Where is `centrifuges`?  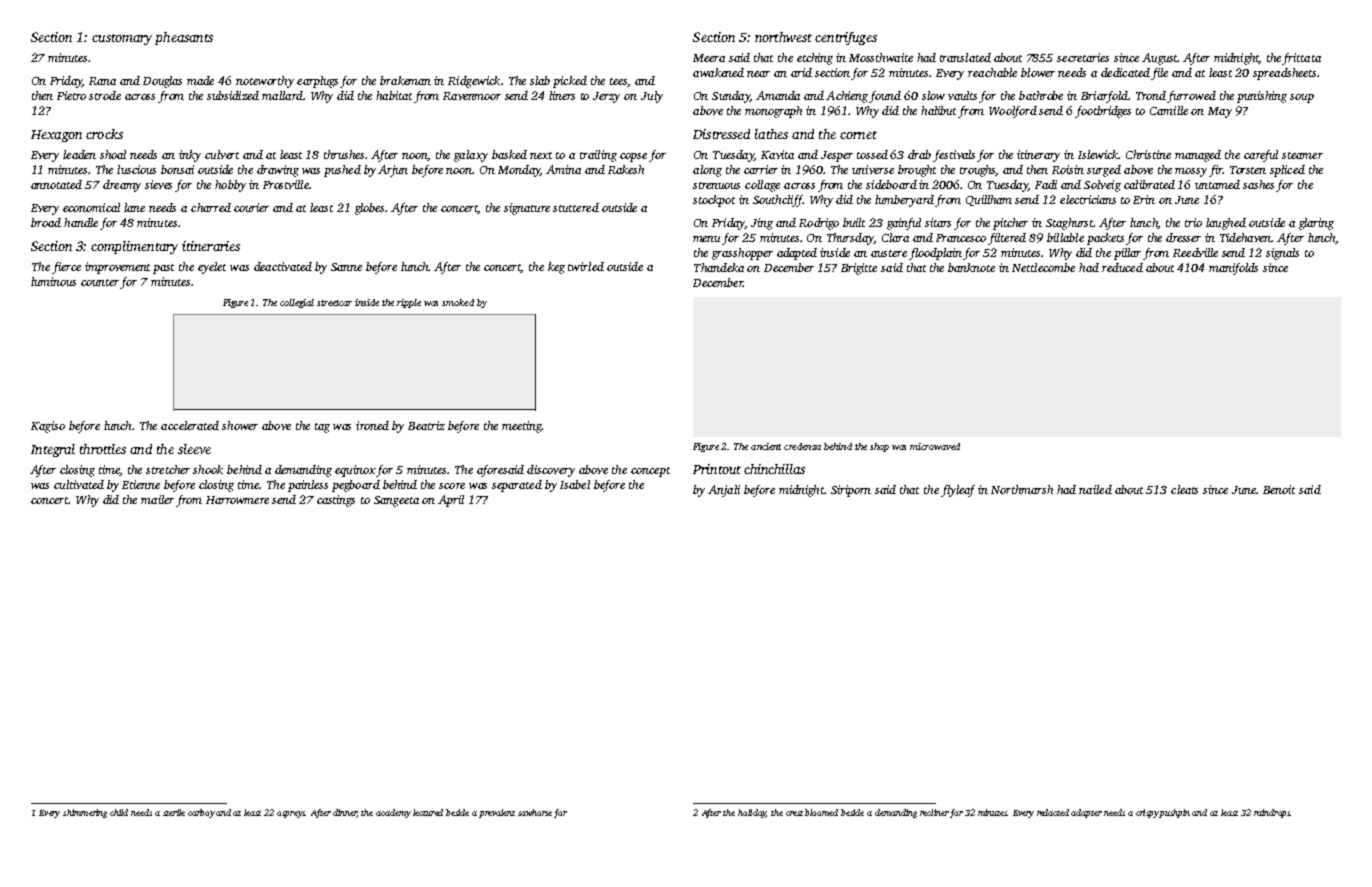 centrifuges is located at coordinates (846, 38).
